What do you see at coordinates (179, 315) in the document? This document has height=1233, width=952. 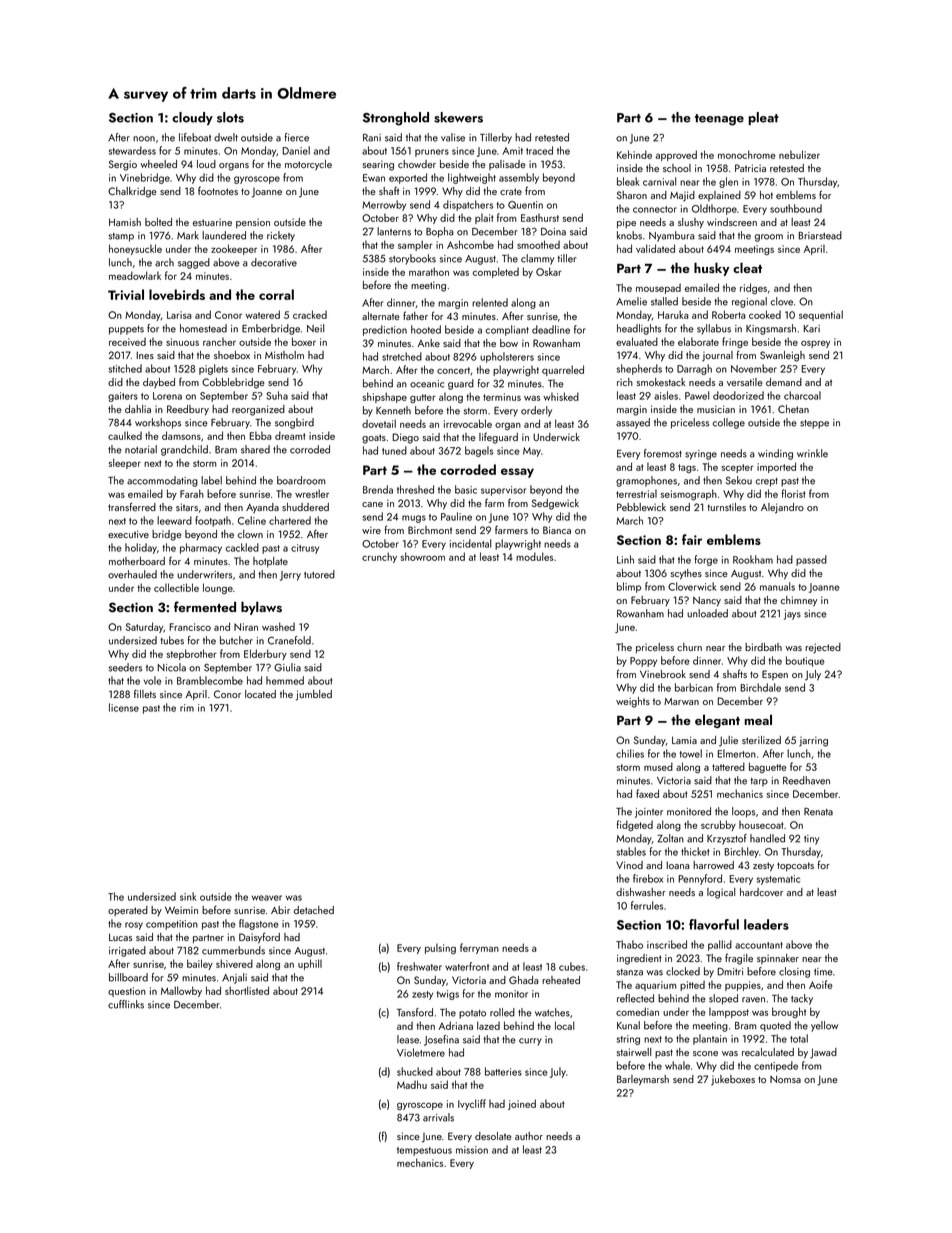 I see `Larisa` at bounding box center [179, 315].
